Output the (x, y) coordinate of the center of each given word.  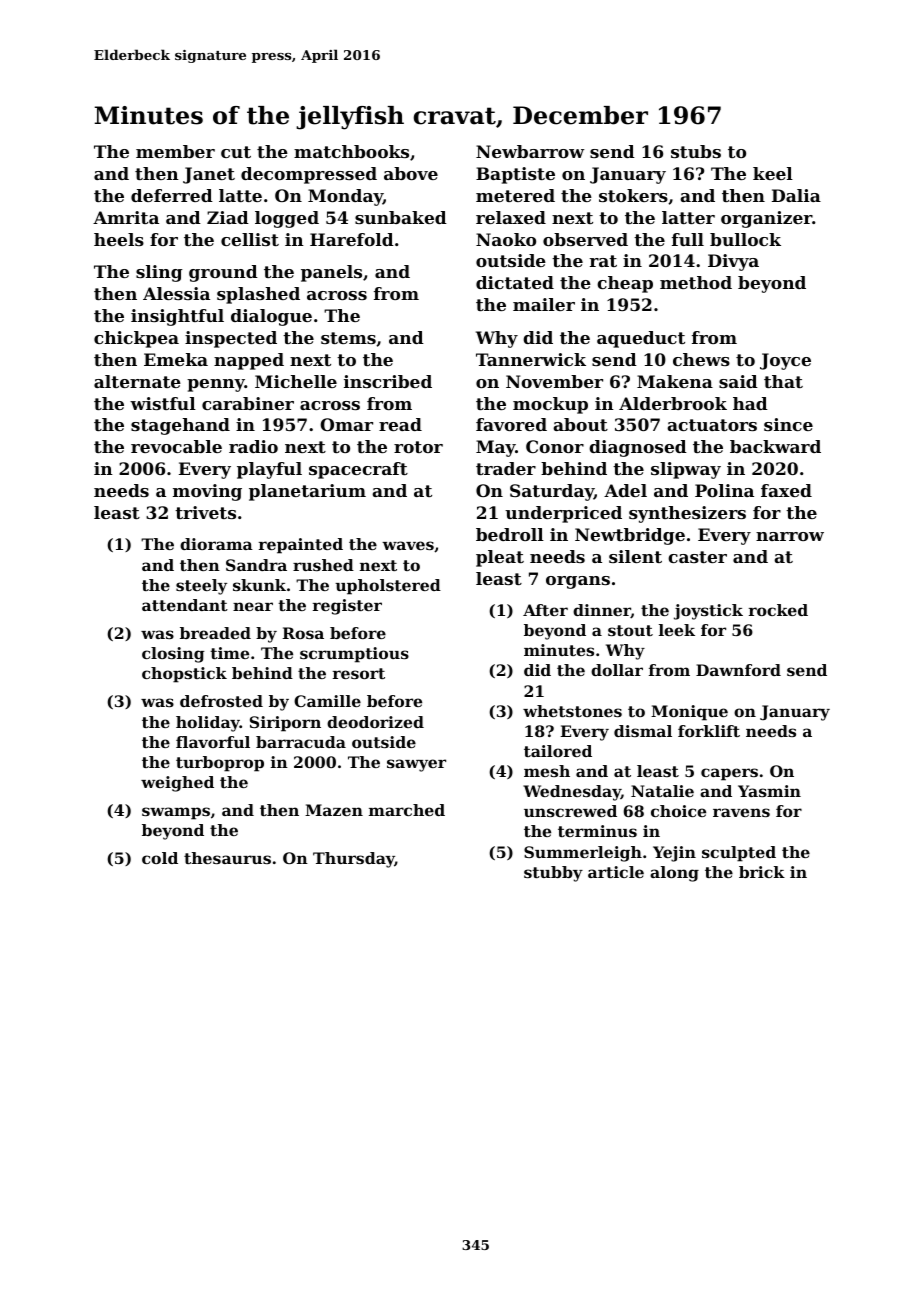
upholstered (388, 587)
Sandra (256, 565)
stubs (696, 151)
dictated (515, 282)
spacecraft (358, 470)
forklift (709, 731)
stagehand (180, 426)
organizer (766, 219)
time (229, 653)
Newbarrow (530, 151)
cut (236, 152)
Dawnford (738, 670)
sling (159, 273)
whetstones (572, 711)
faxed (786, 490)
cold (160, 858)
